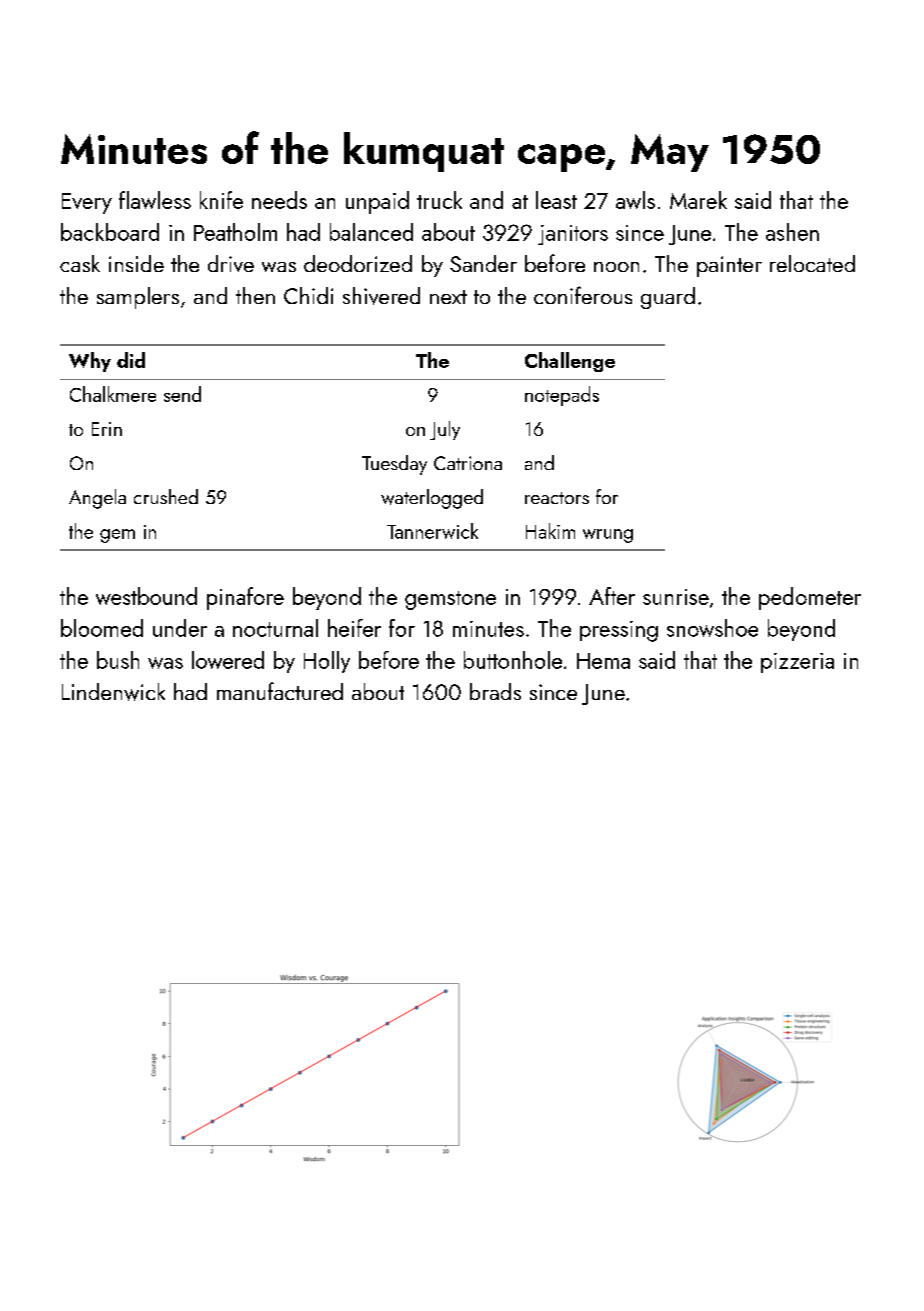  I want to click on Tannerwick, so click(432, 531).
